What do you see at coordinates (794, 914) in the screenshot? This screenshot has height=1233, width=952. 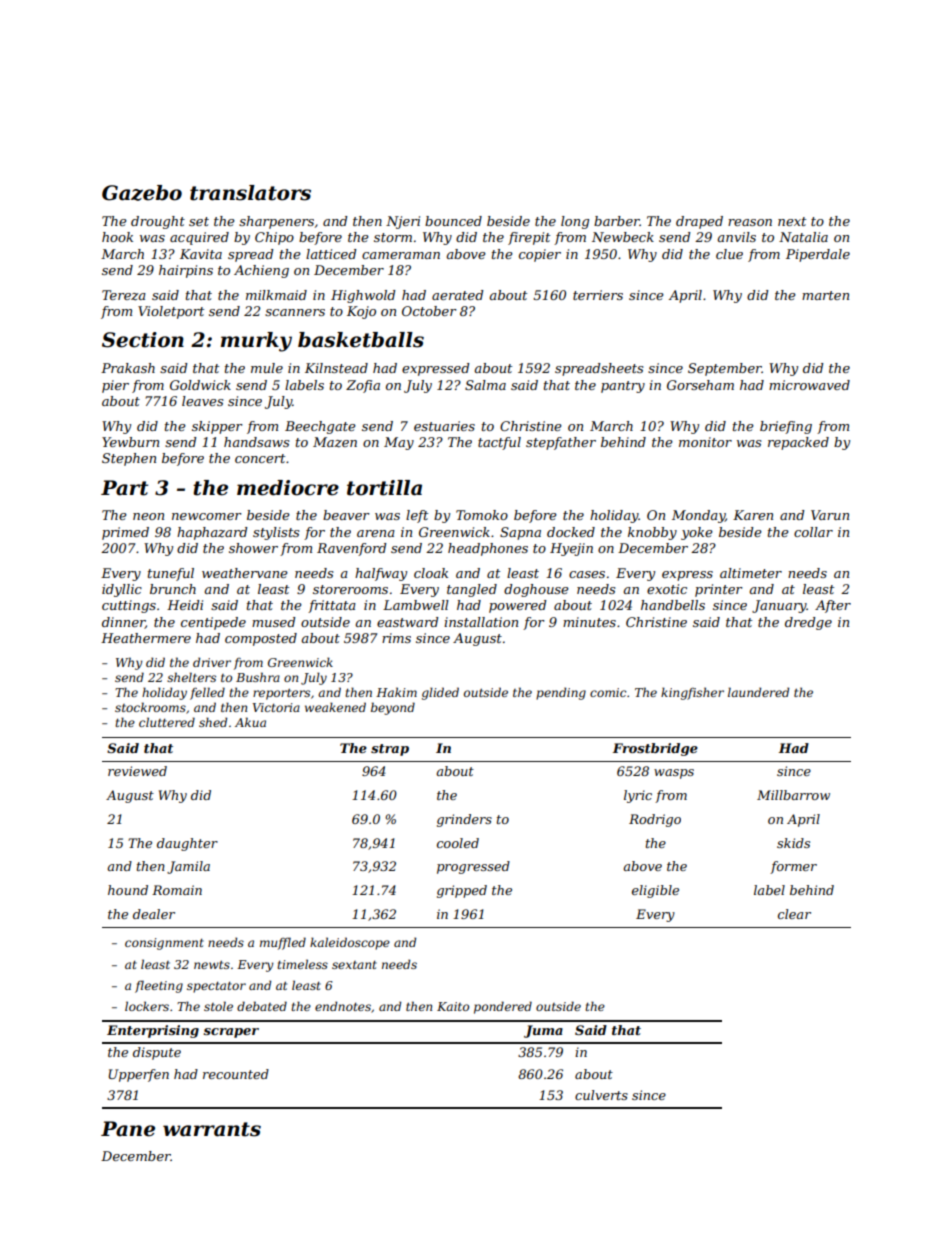 I see `clear` at bounding box center [794, 914].
